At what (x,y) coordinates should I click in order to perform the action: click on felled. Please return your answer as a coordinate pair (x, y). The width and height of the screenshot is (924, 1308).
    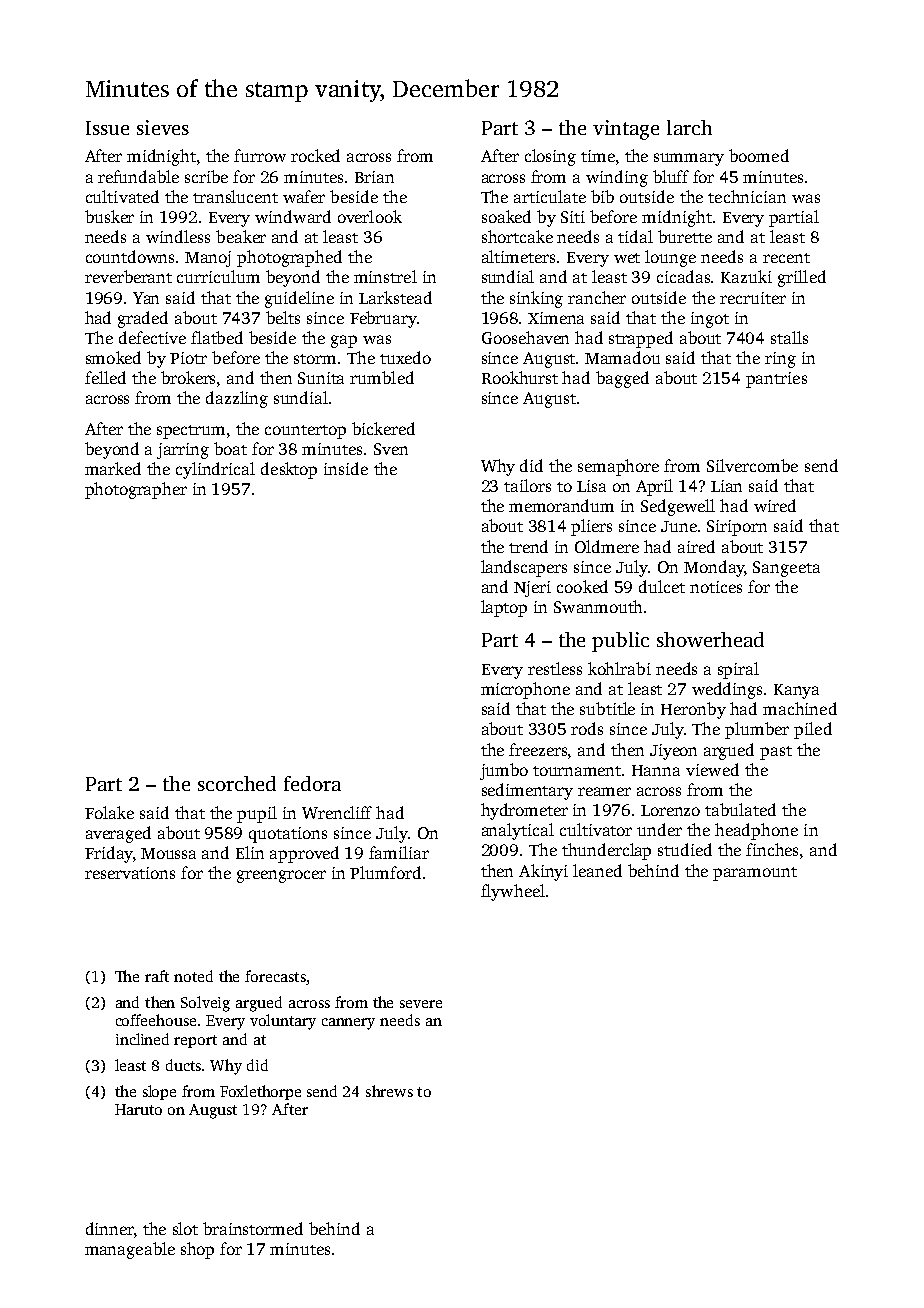
    Looking at the image, I should click on (105, 377).
